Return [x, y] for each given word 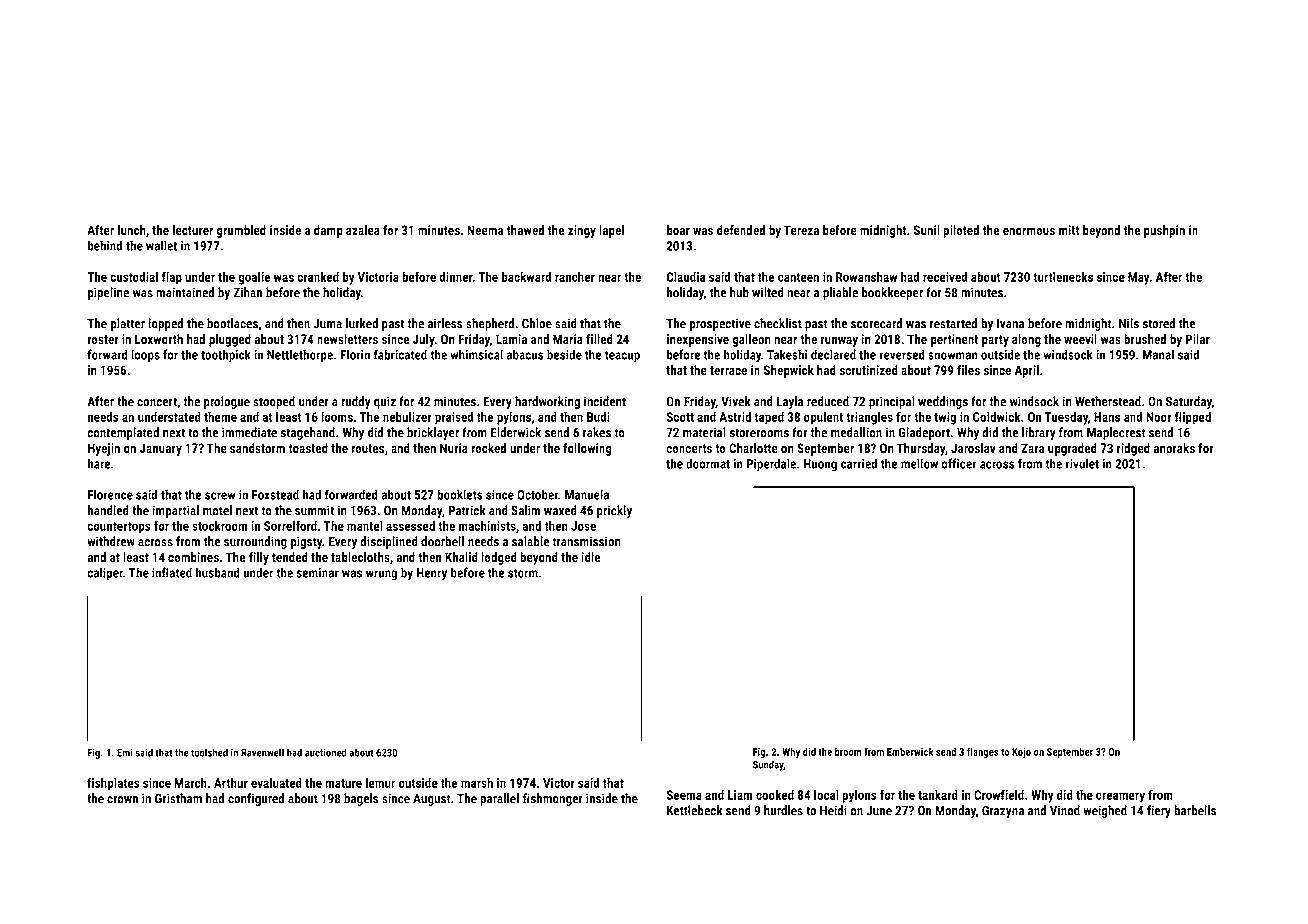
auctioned [326, 752]
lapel [612, 231]
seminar [318, 573]
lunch [131, 230]
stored [1159, 323]
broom [848, 751]
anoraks [1174, 448]
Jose [583, 526]
